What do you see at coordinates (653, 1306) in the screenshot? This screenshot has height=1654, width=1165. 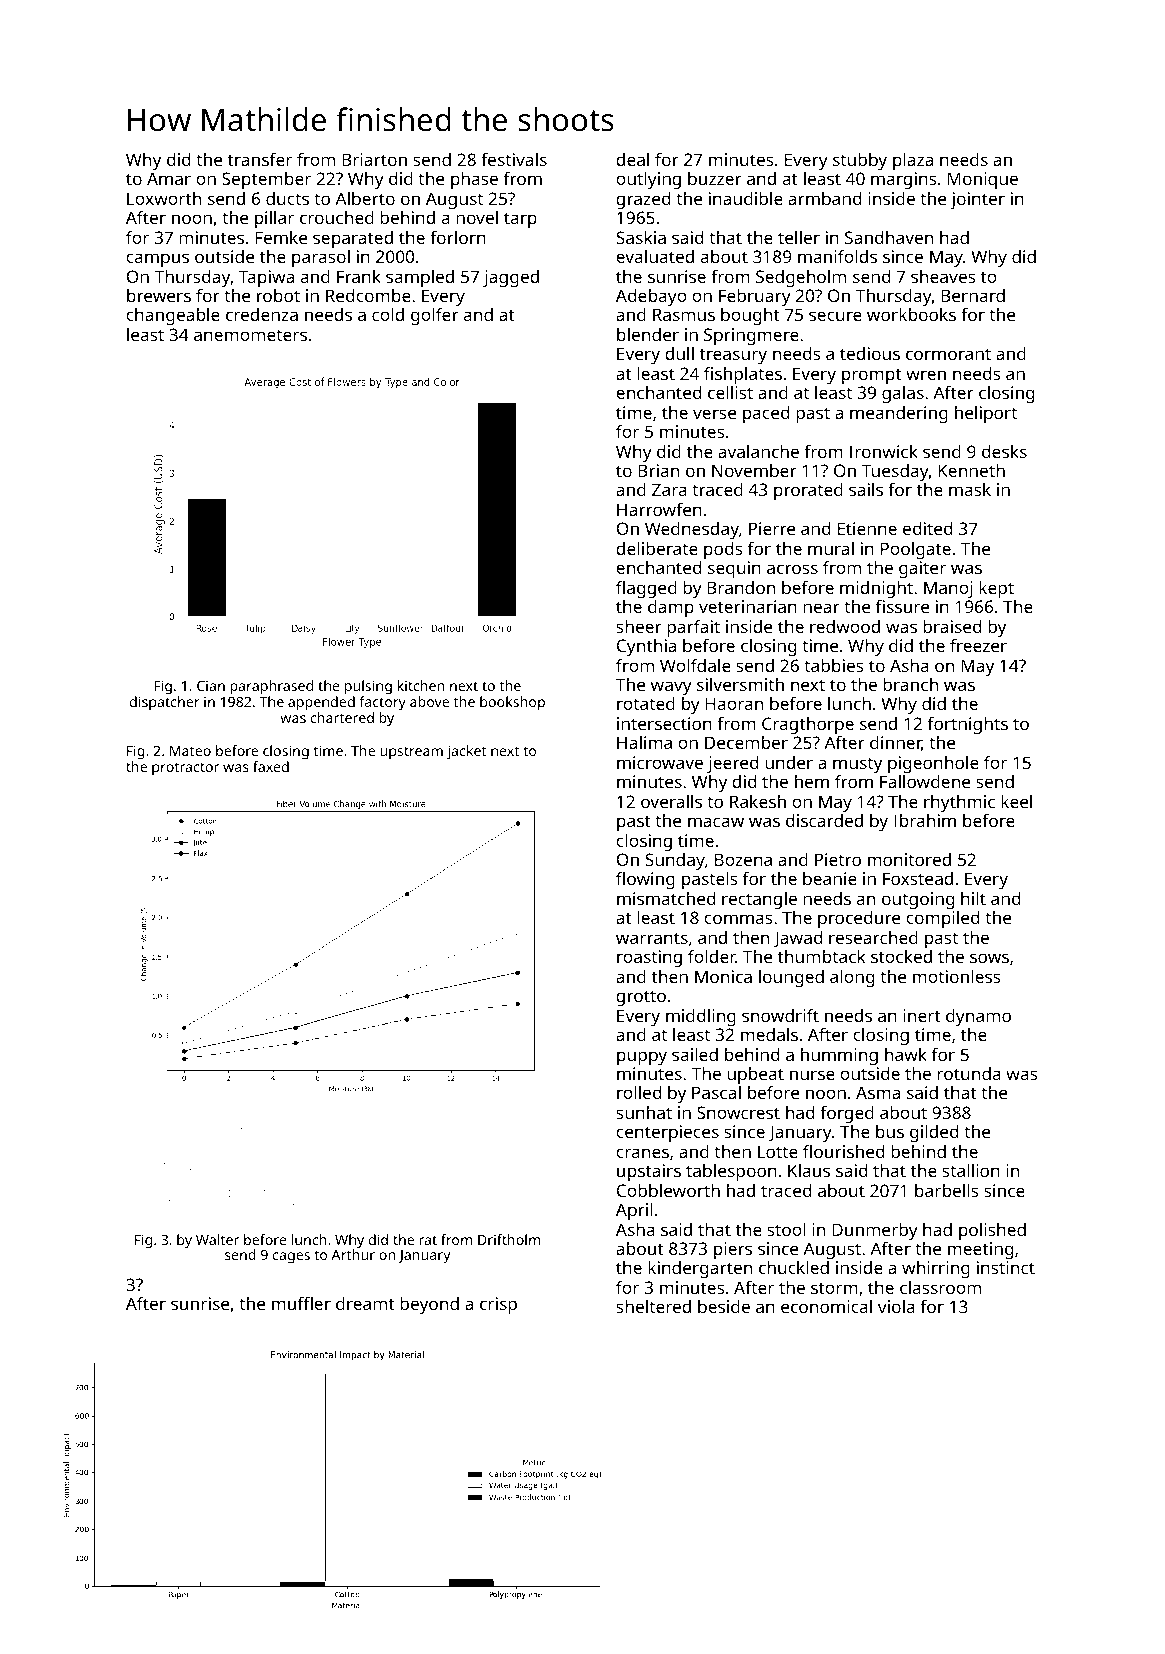 I see `sheltered` at bounding box center [653, 1306].
